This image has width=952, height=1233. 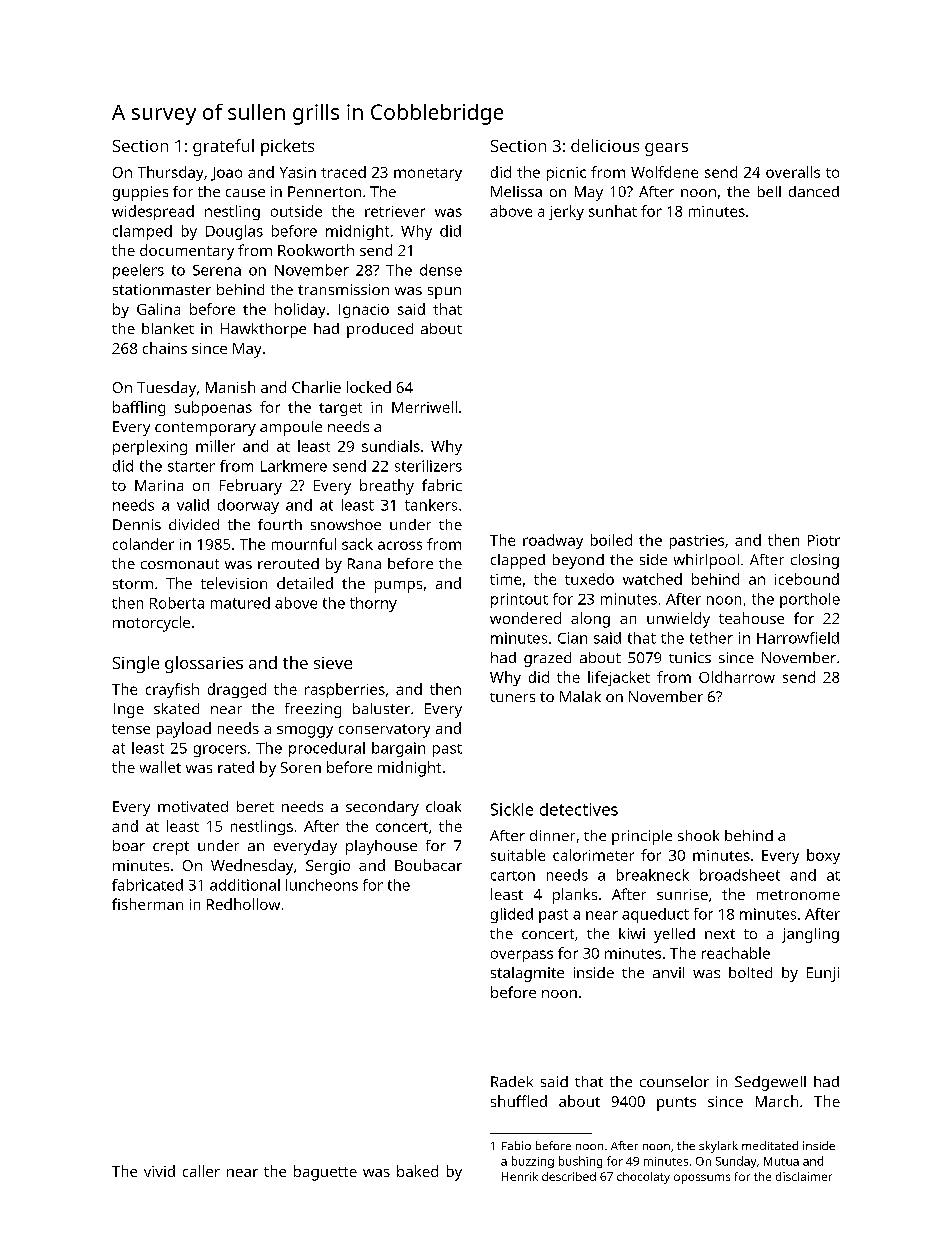 I want to click on grateful, so click(x=223, y=147).
